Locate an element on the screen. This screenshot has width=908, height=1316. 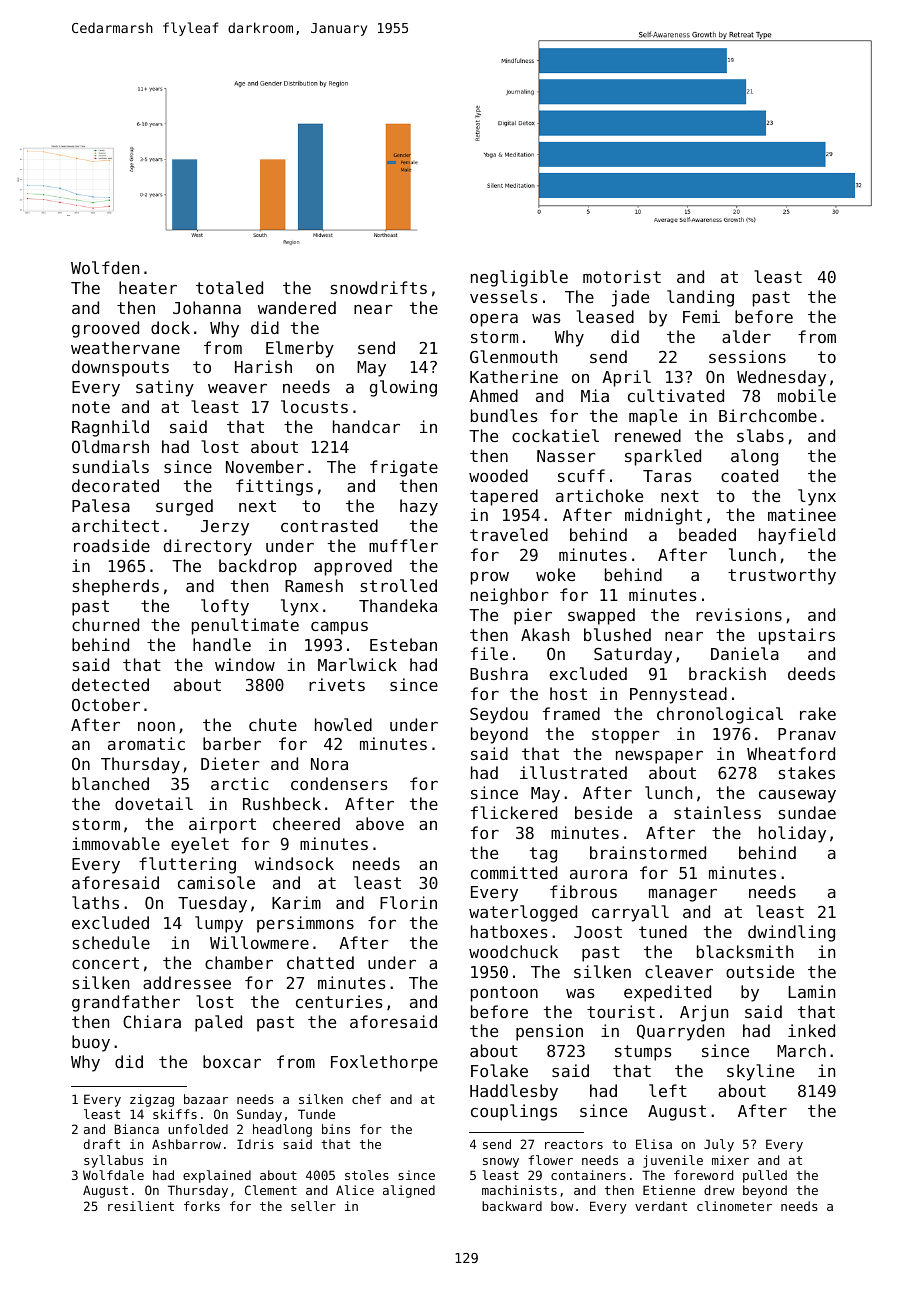
cockatiel is located at coordinates (555, 435).
